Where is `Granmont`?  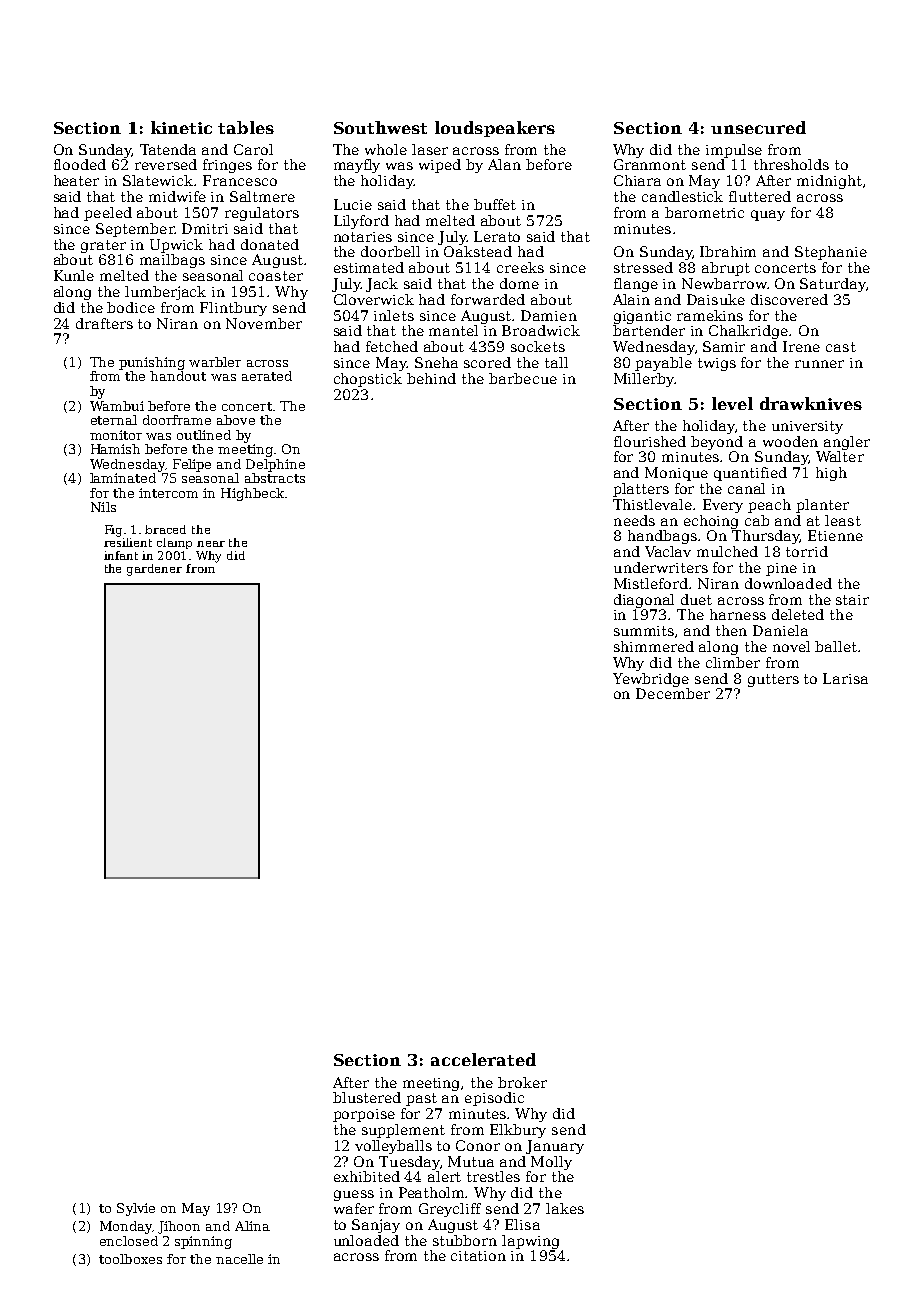
Granmont is located at coordinates (650, 164).
